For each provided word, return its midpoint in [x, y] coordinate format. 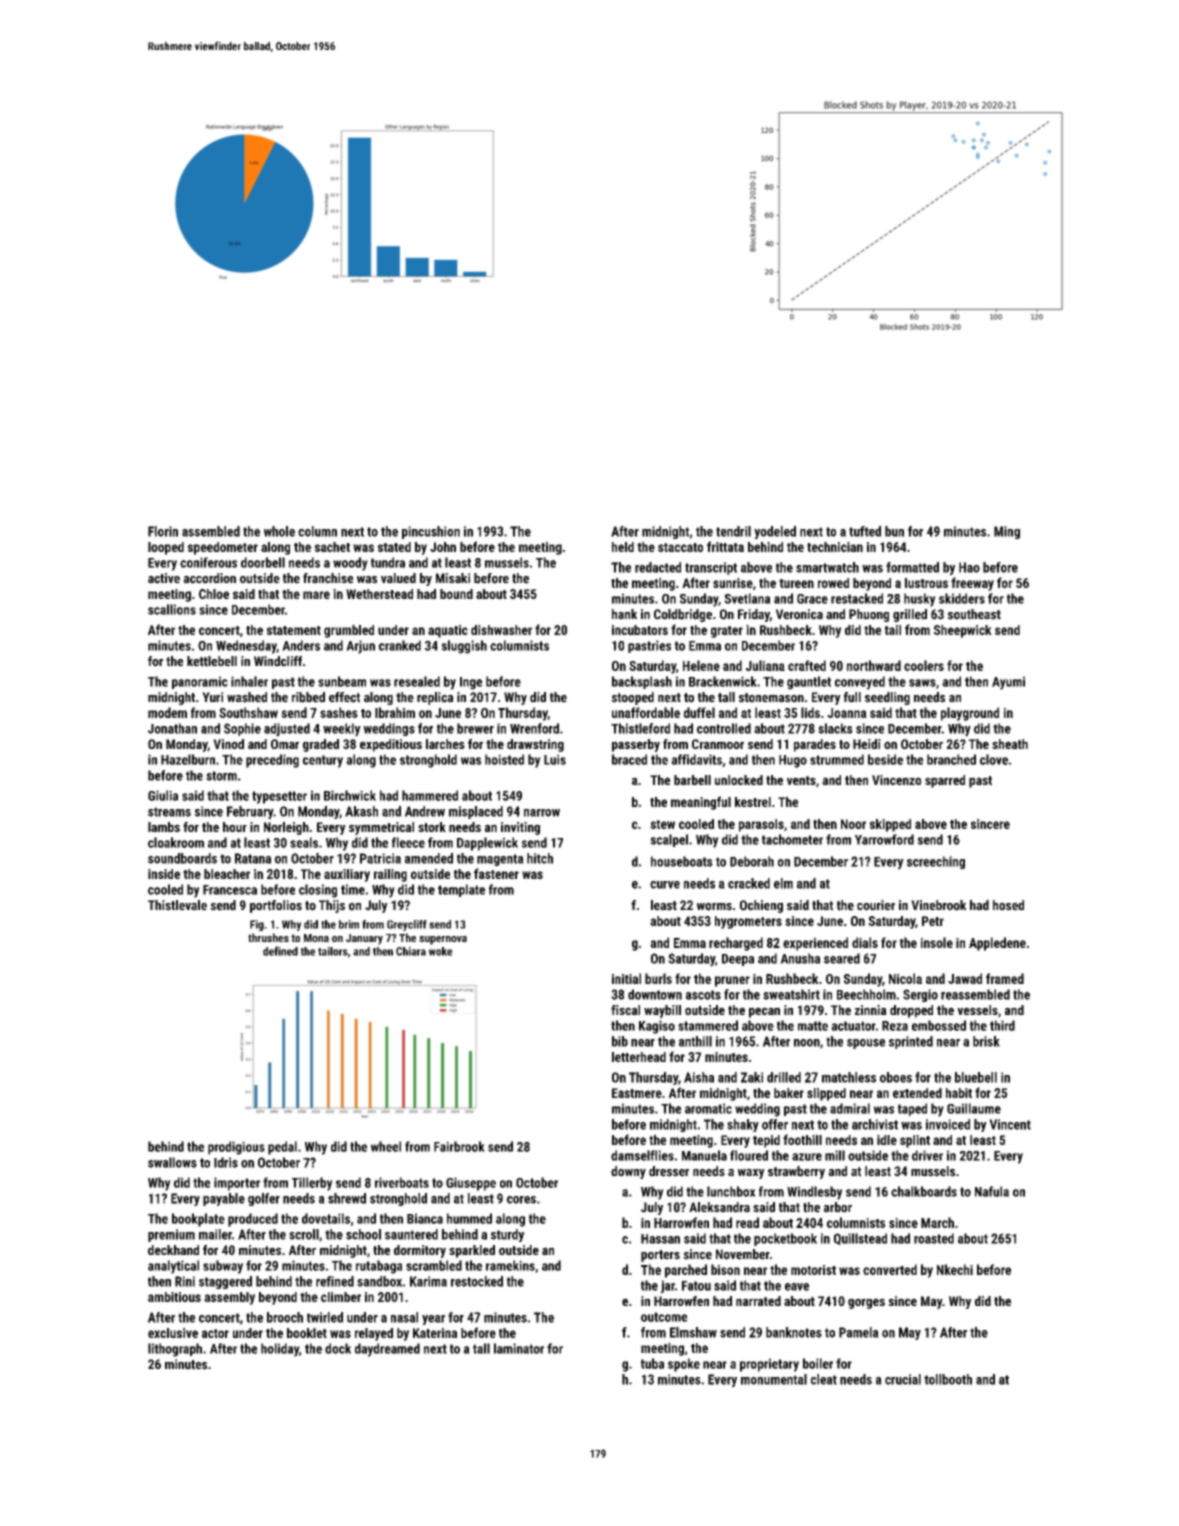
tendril [733, 531]
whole [279, 531]
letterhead [639, 1057]
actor [215, 1333]
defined [280, 951]
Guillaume [974, 1108]
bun [894, 531]
